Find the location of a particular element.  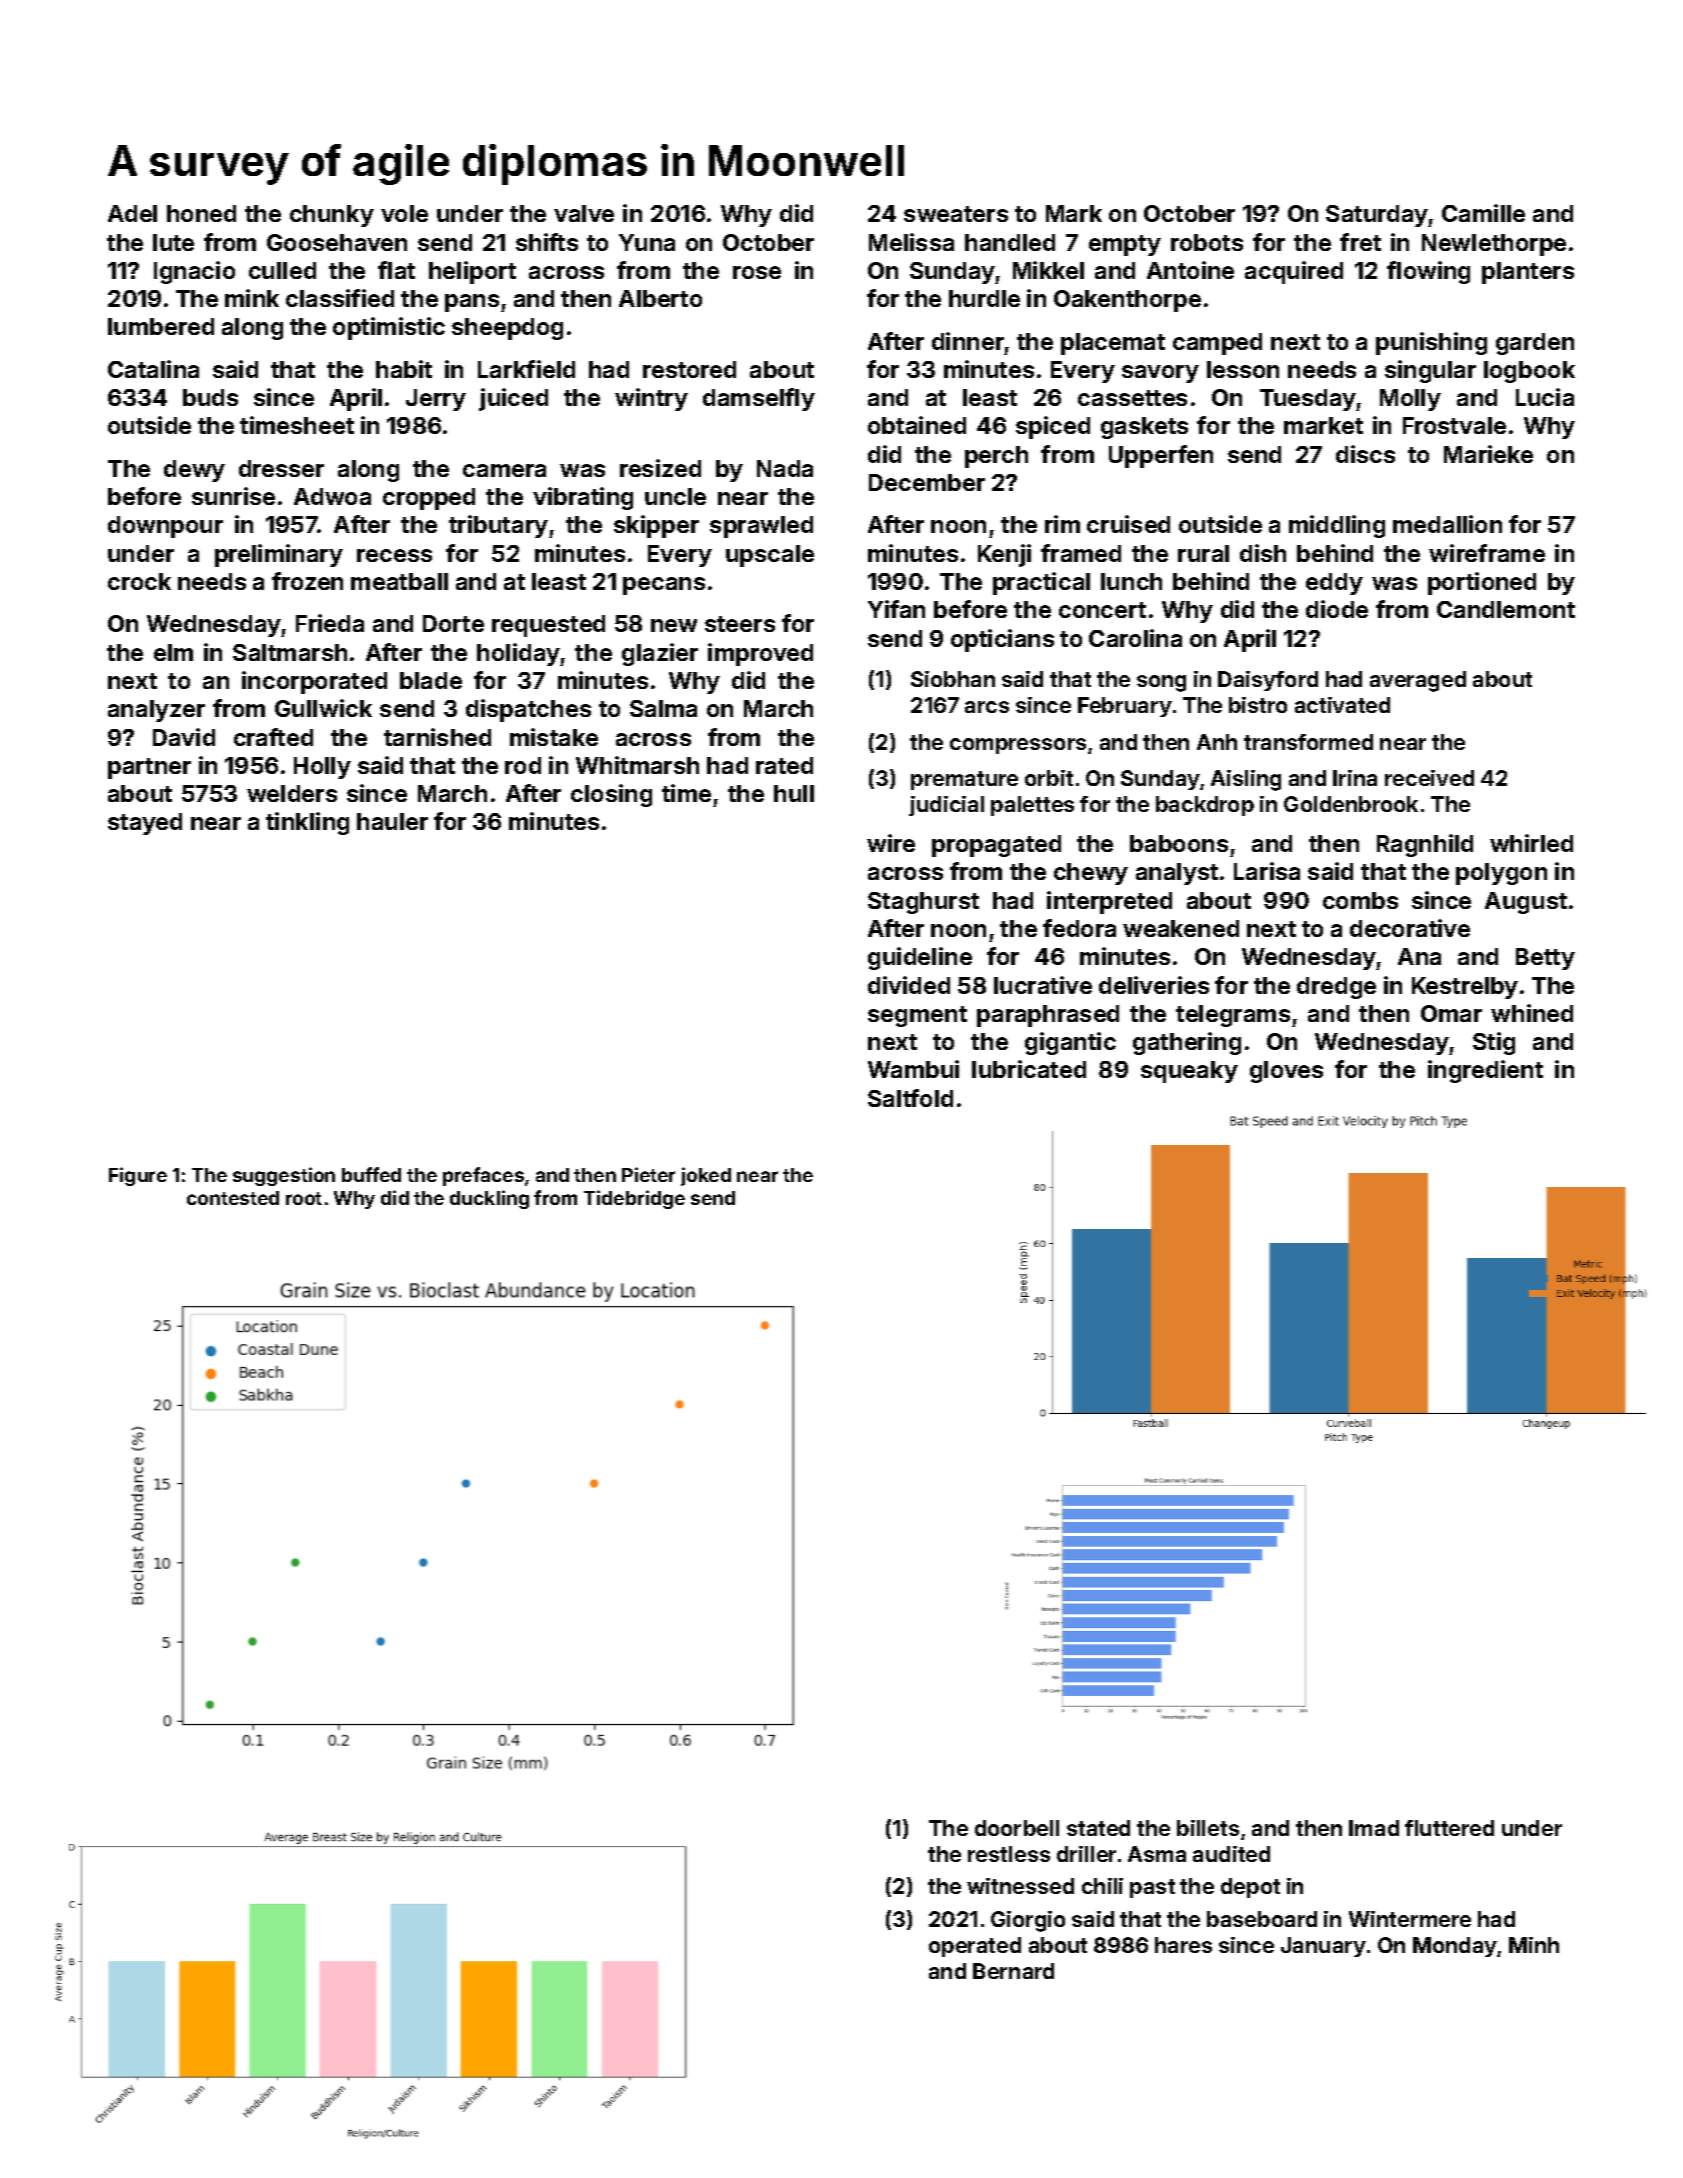

fluttered is located at coordinates (1449, 1828).
